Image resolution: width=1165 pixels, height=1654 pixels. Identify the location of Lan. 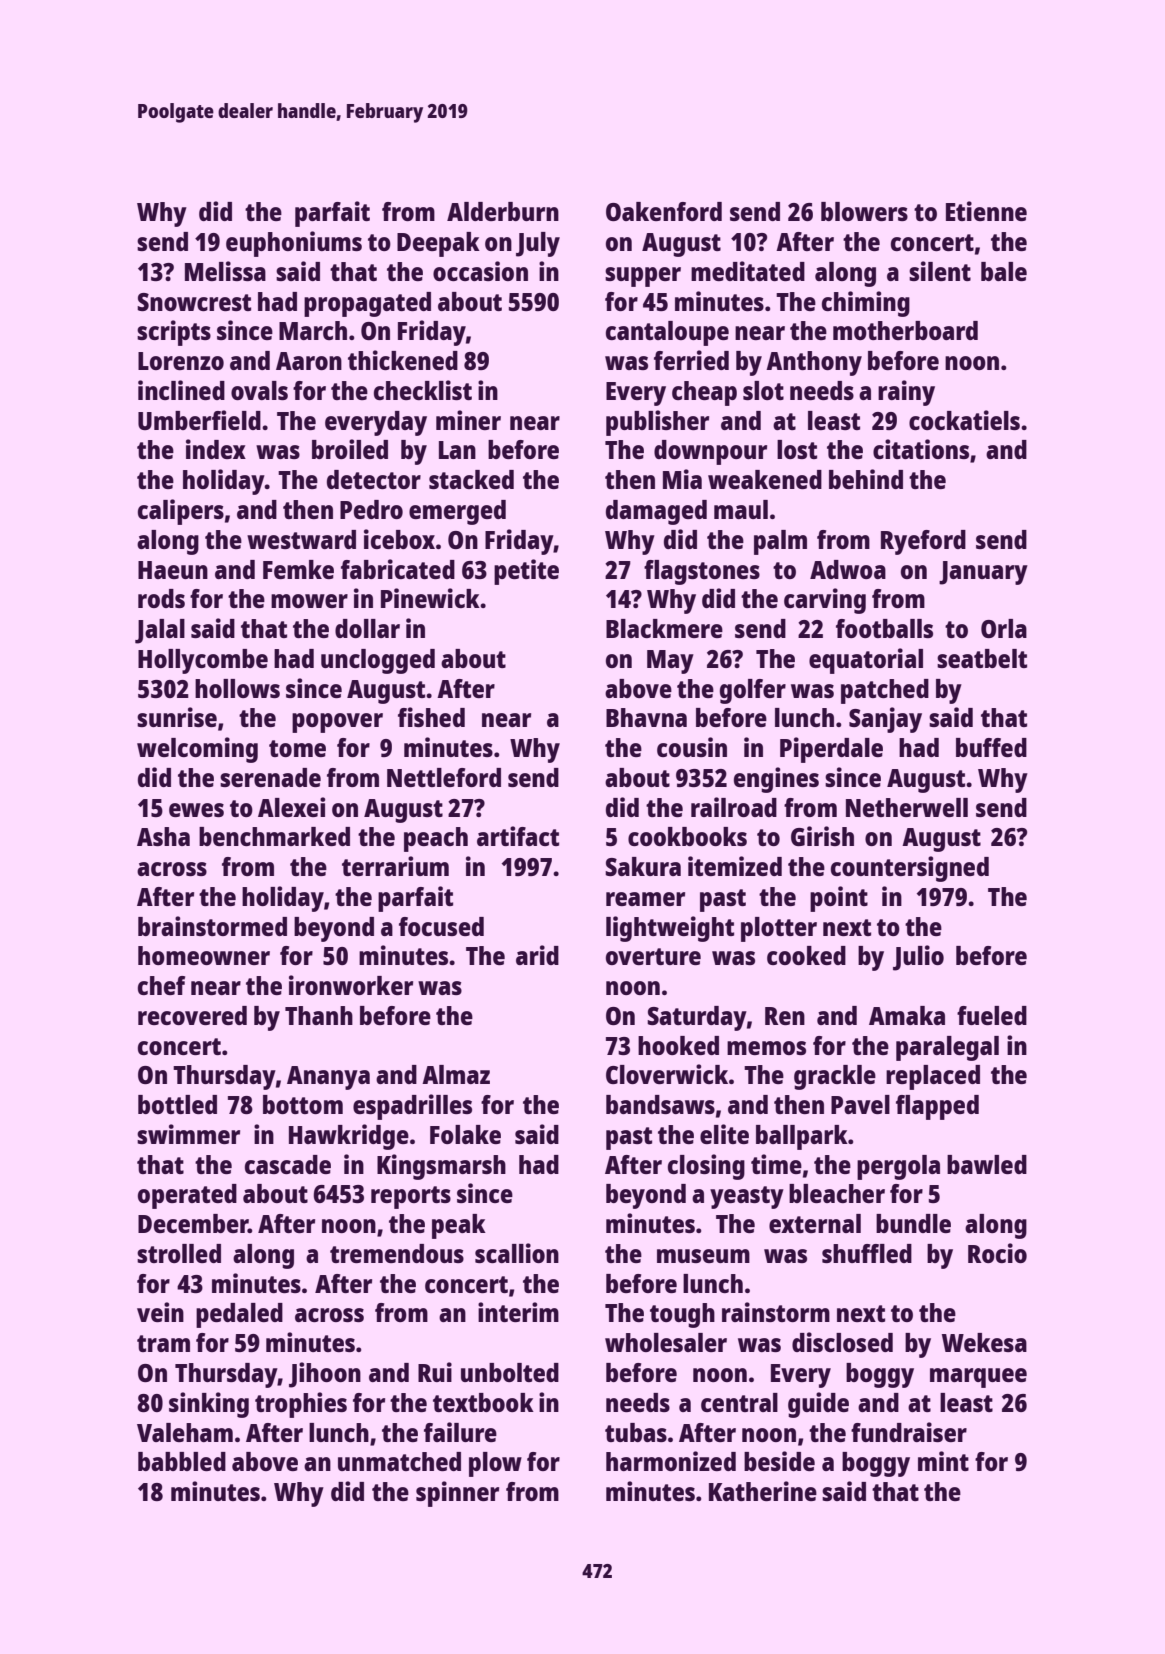
(457, 450).
